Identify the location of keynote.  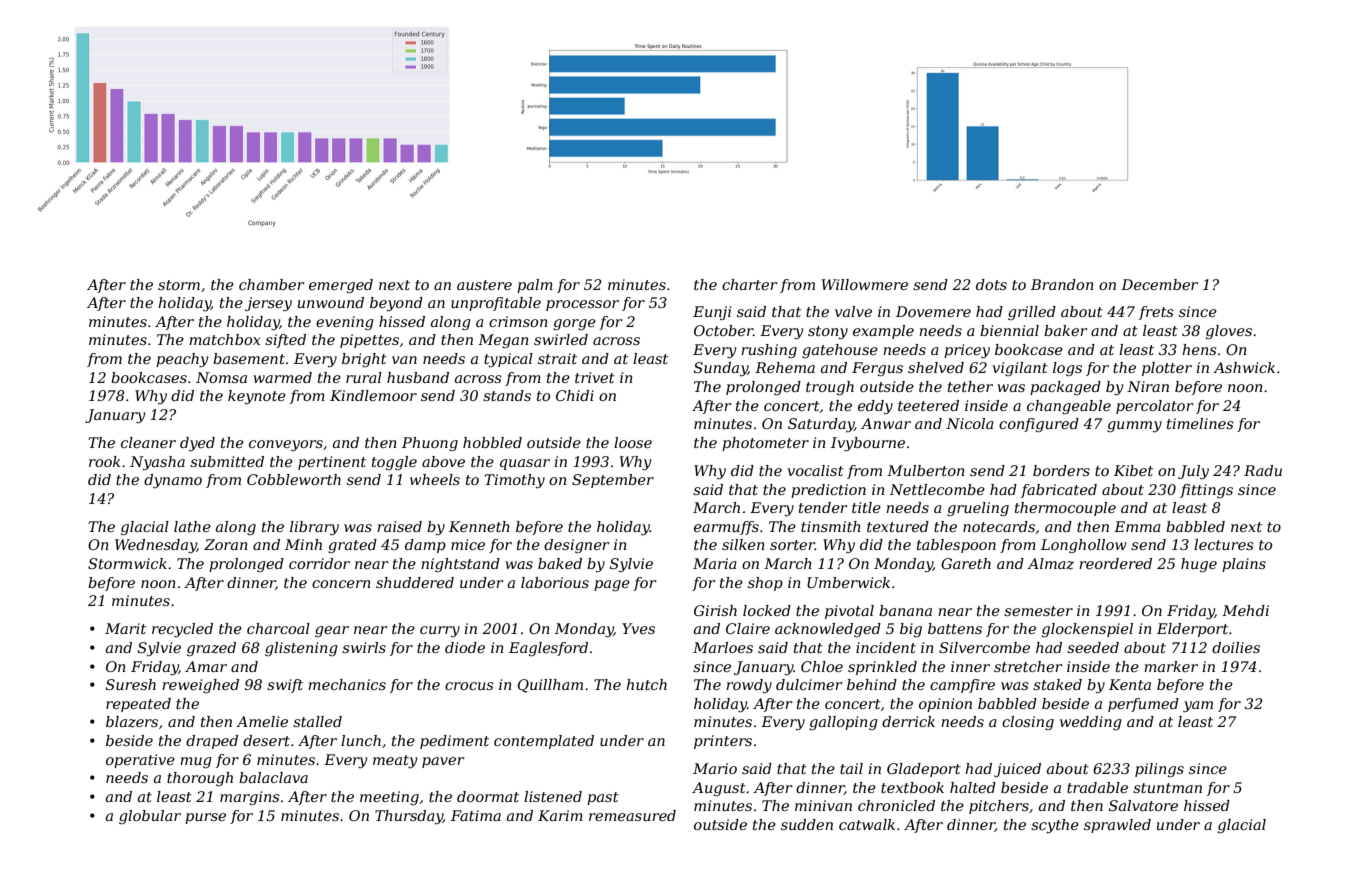
(257, 397).
